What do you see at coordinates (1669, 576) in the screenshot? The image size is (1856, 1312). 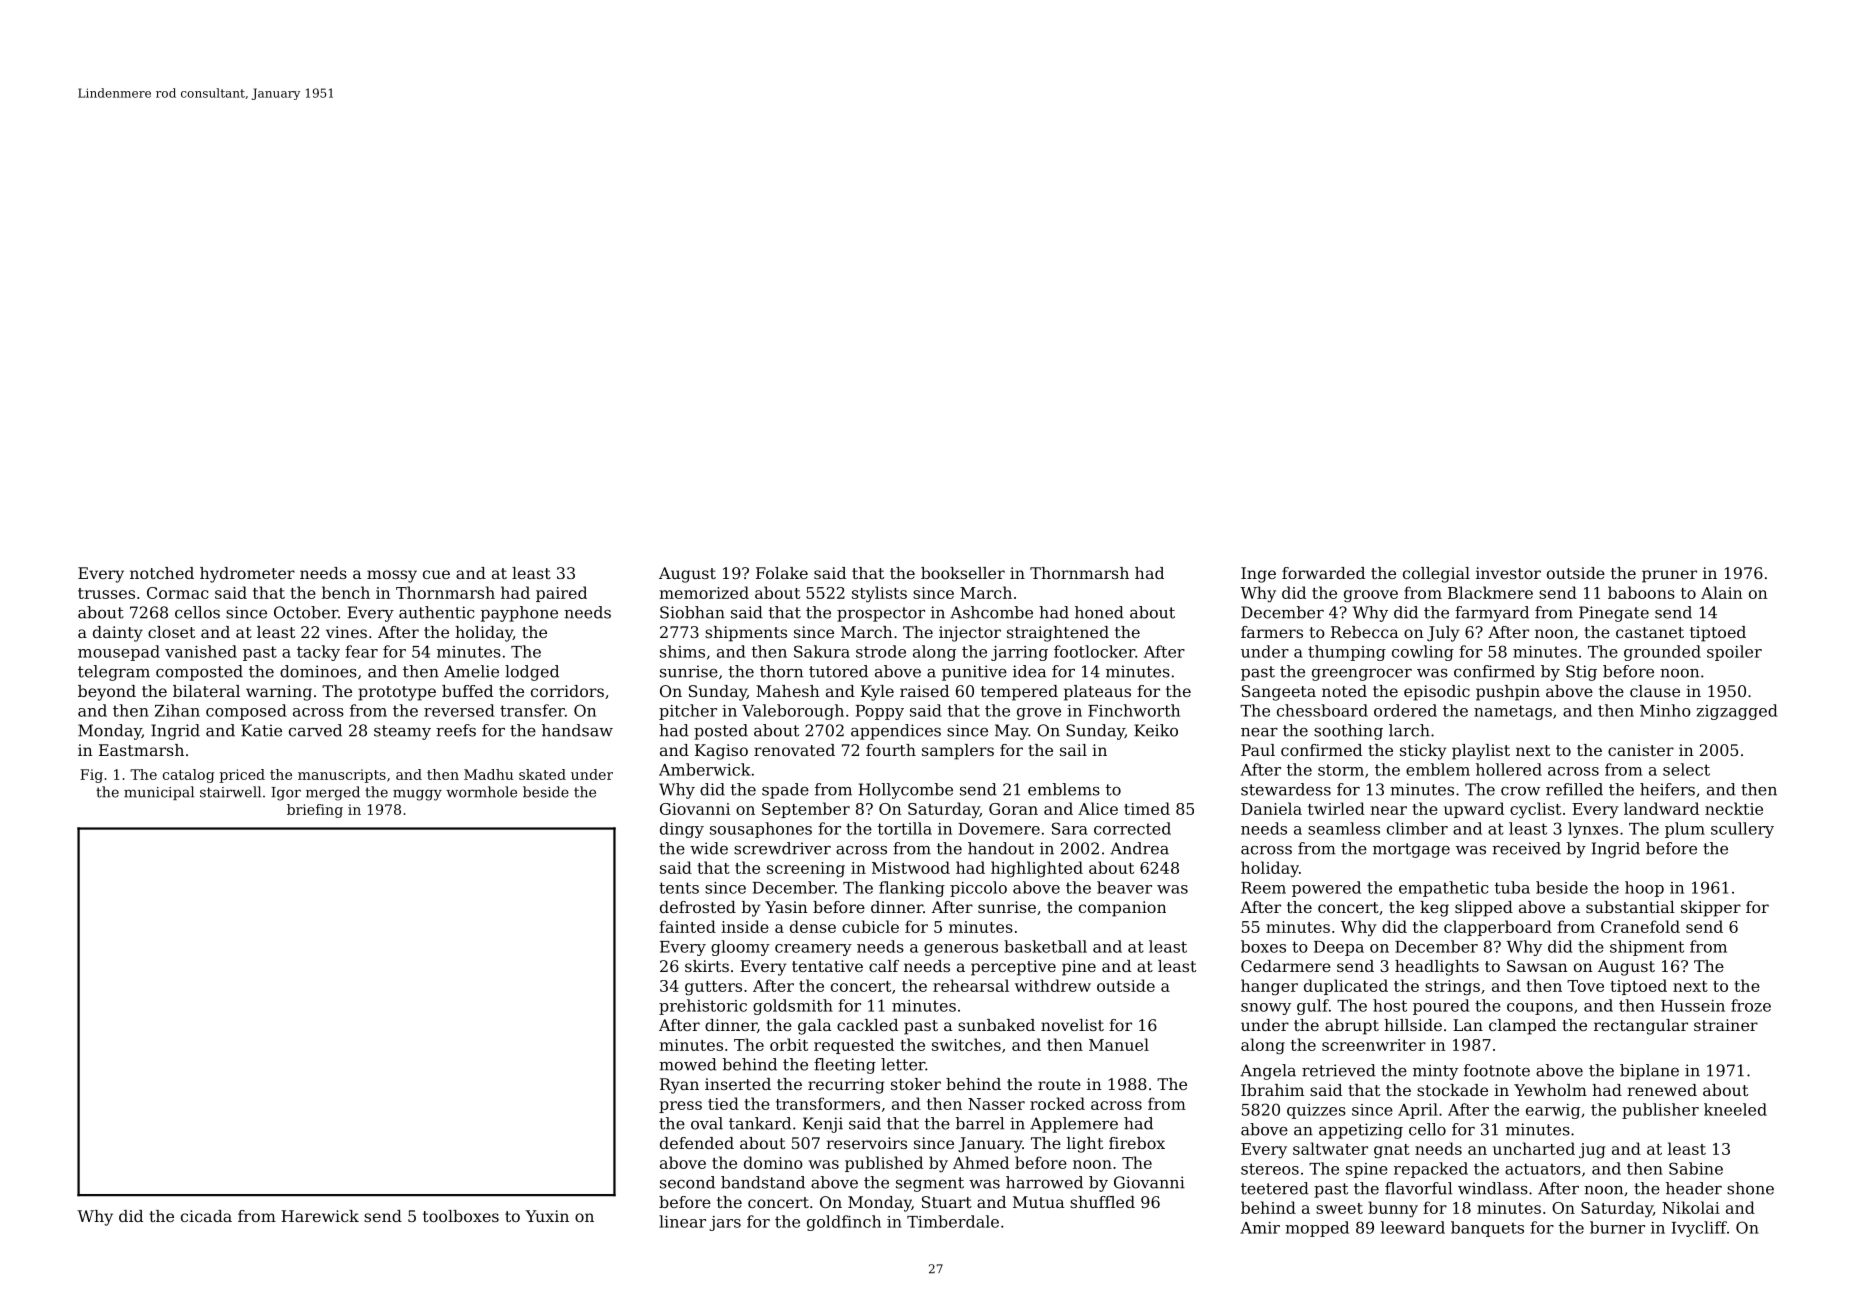 I see `pruner` at bounding box center [1669, 576].
